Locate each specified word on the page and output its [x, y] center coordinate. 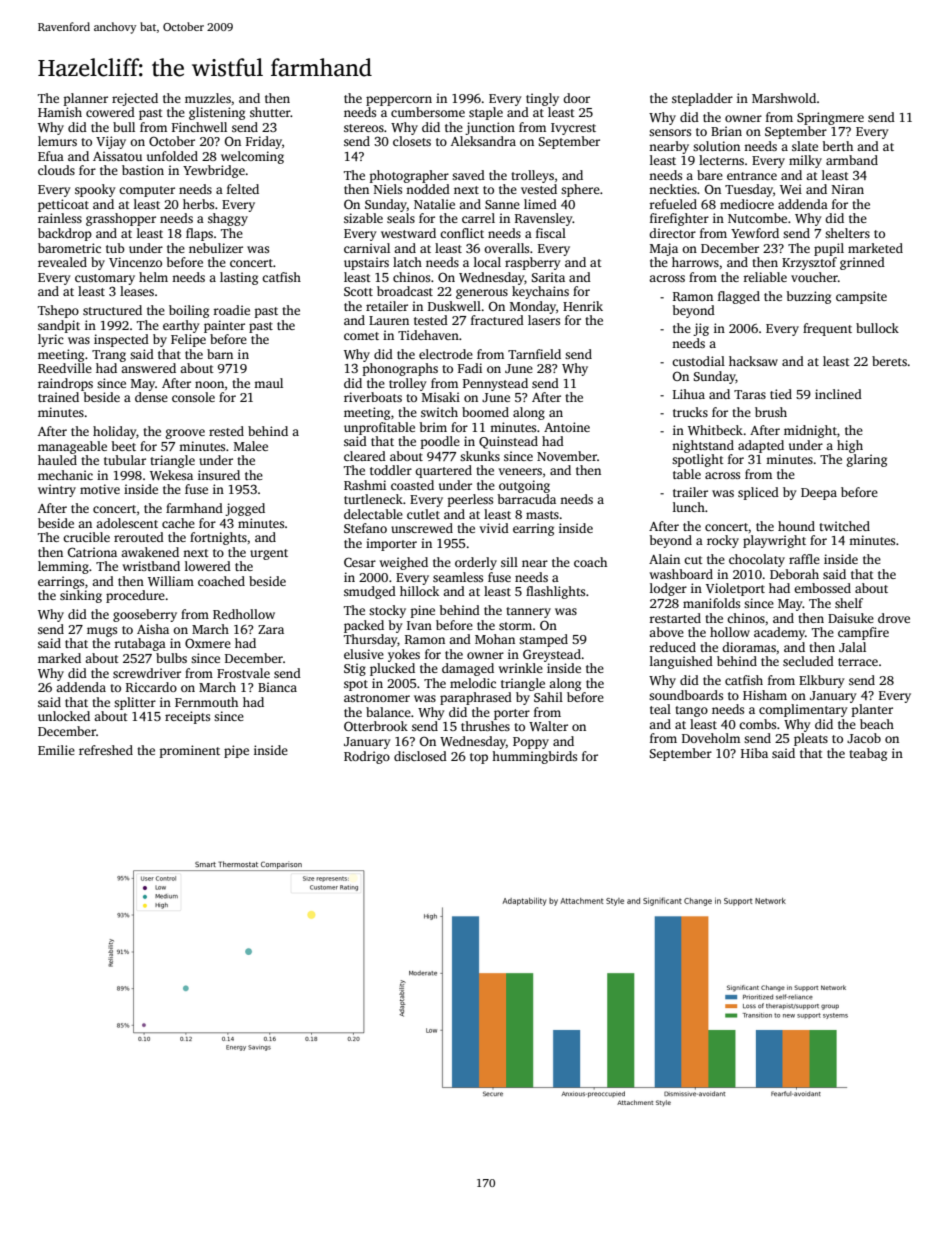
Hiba [754, 753]
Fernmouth [206, 702]
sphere [580, 190]
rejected [135, 99]
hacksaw [753, 361]
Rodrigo [367, 757]
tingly [542, 99]
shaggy [228, 219]
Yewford [755, 233]
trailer [690, 492]
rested [226, 431]
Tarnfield [534, 354]
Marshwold [784, 98]
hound [796, 526]
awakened [150, 552]
